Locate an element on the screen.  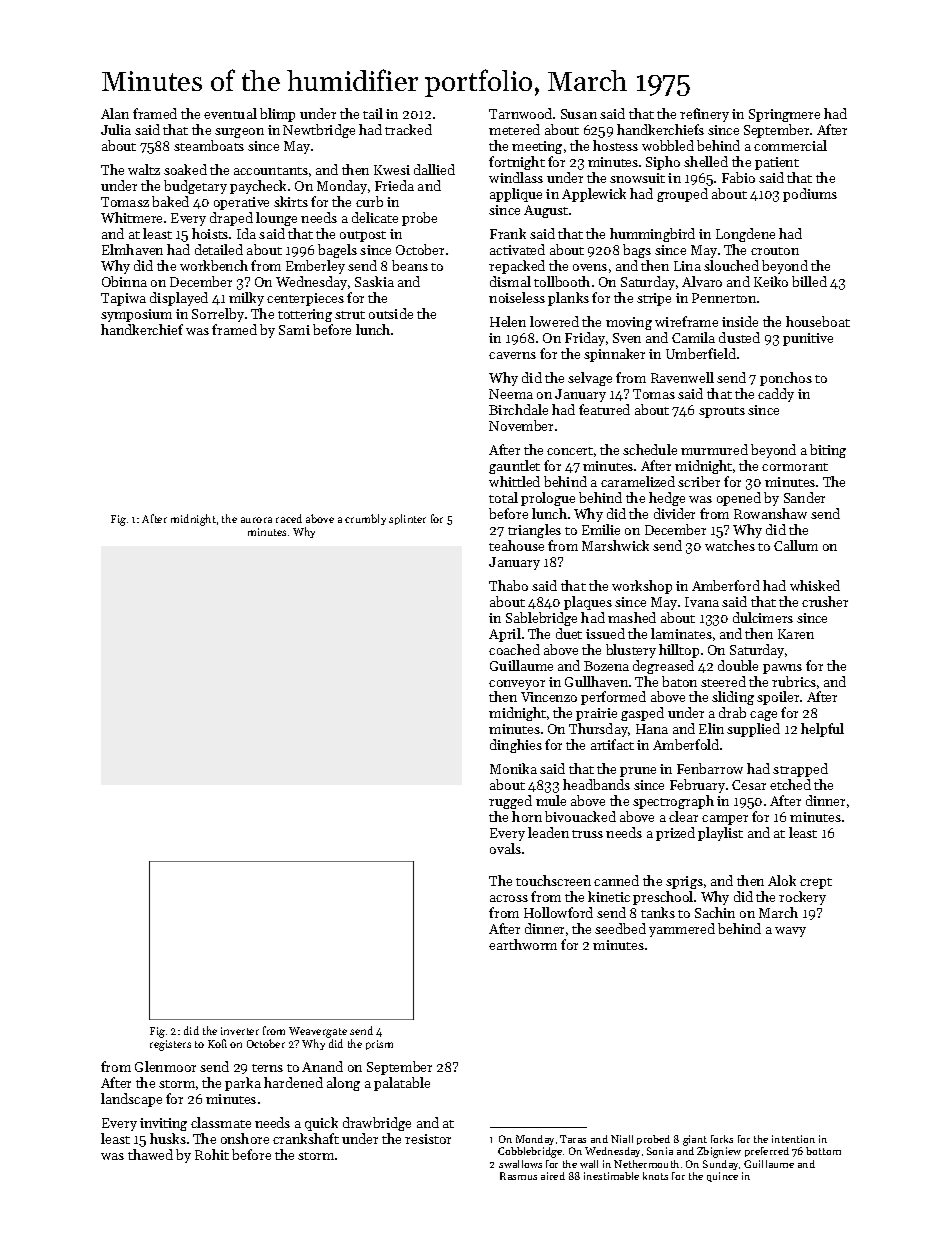
Weavergate is located at coordinates (318, 1032).
